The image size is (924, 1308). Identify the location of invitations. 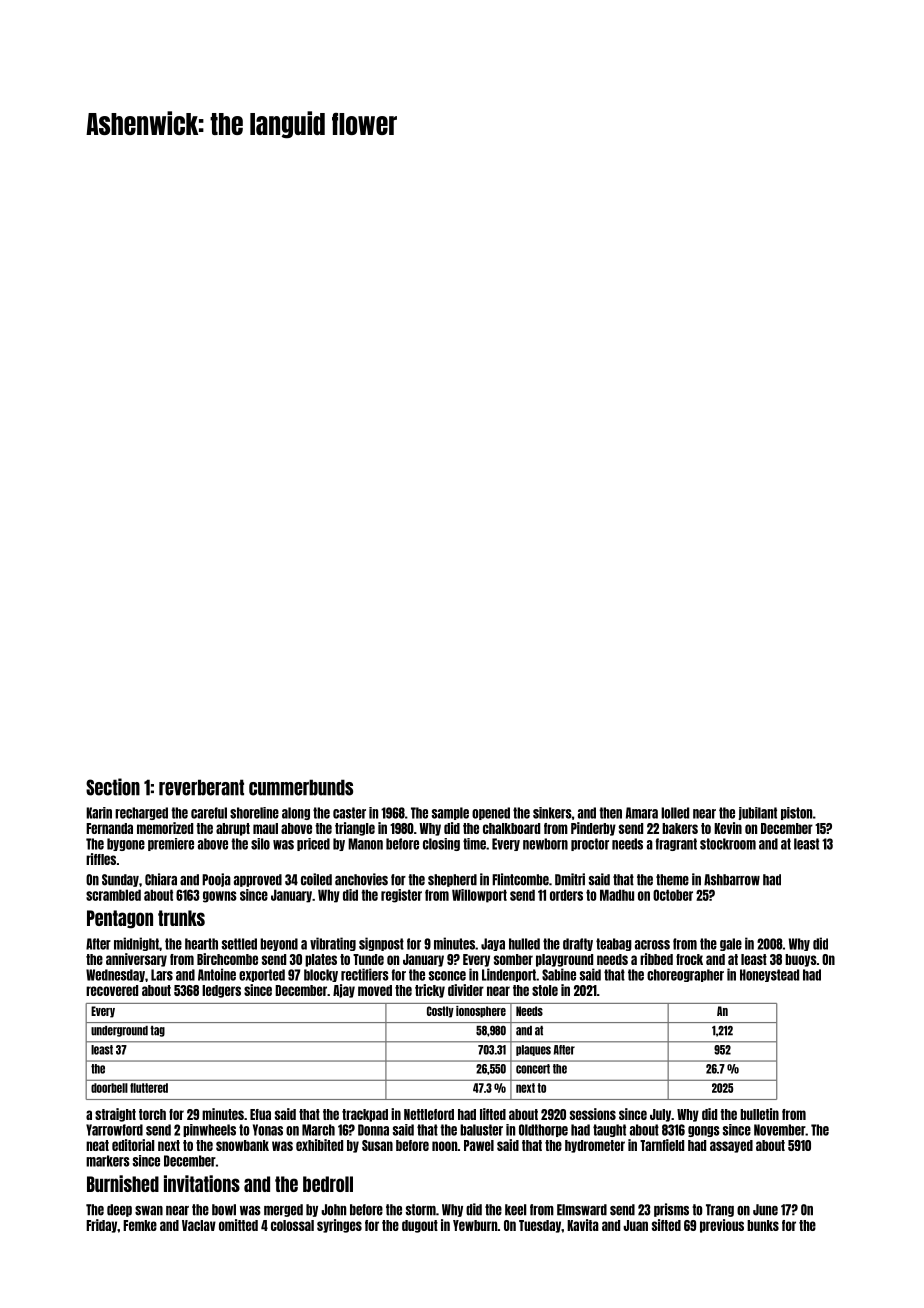
(202, 1183).
